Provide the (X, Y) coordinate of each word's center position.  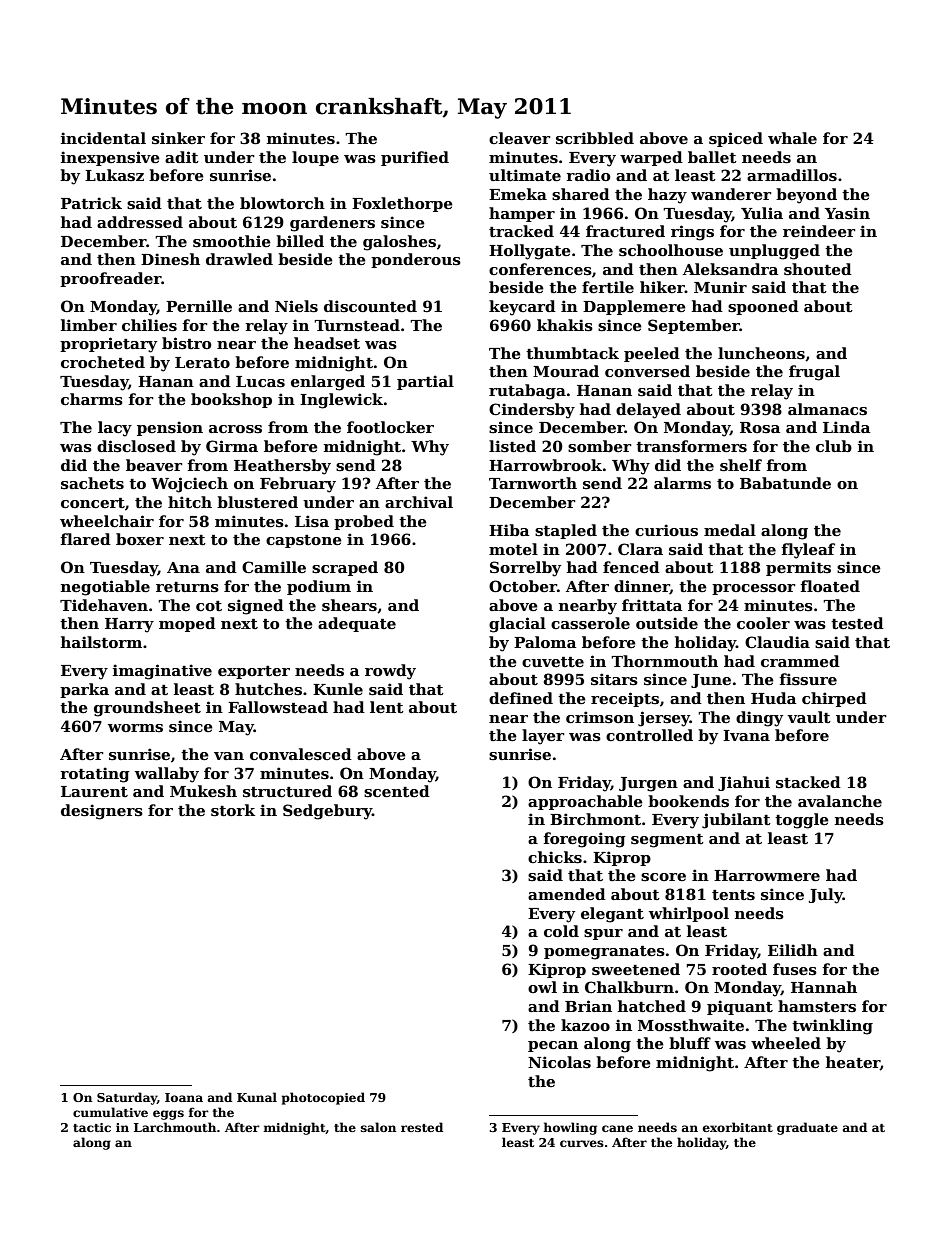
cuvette (553, 662)
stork (233, 810)
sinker (178, 138)
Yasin (847, 213)
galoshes (399, 243)
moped (187, 624)
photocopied (323, 1098)
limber (89, 325)
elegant (612, 915)
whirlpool (689, 914)
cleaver (519, 138)
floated (830, 586)
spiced (736, 139)
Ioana (184, 1097)
